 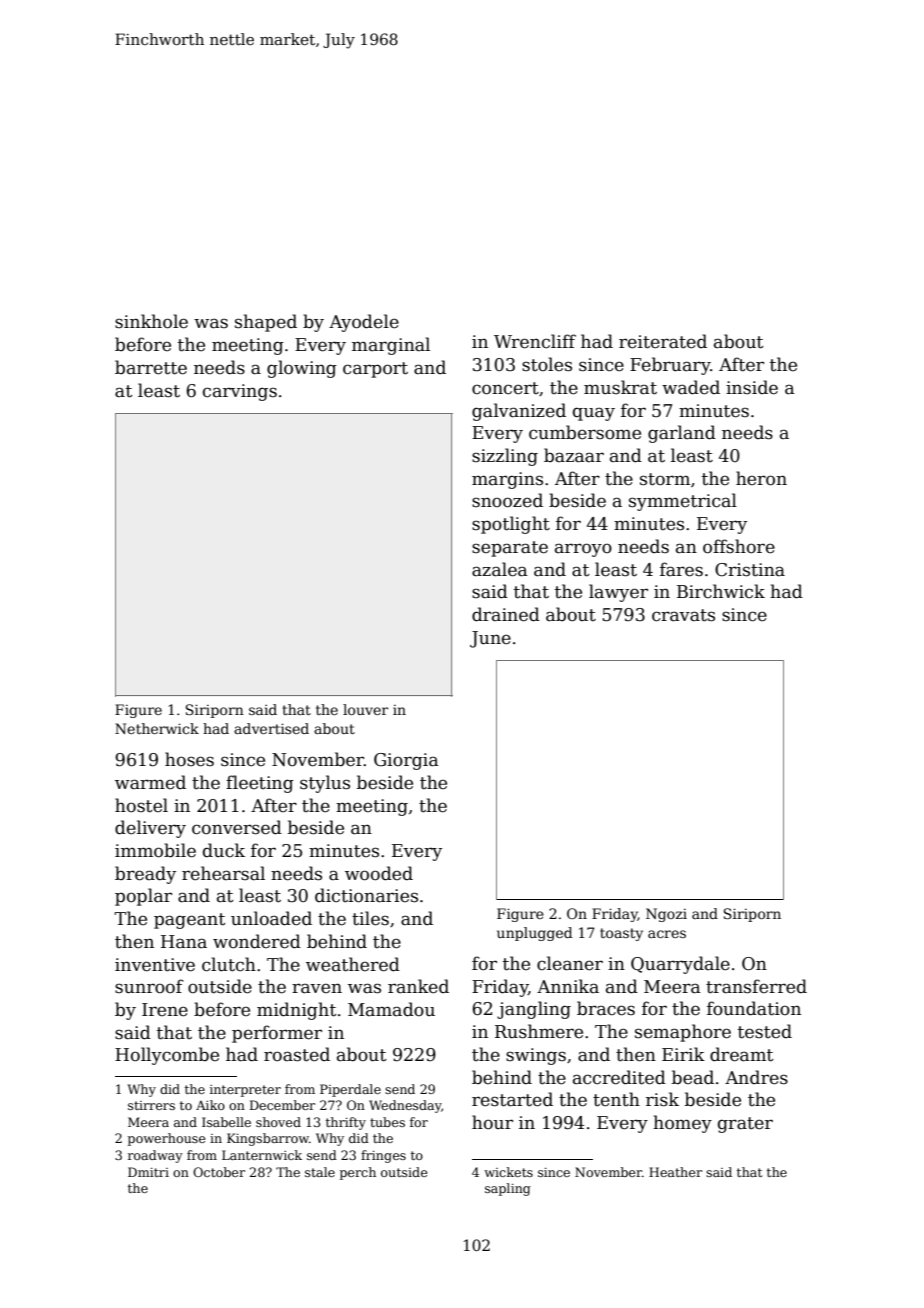 I want to click on fares, so click(x=681, y=569).
